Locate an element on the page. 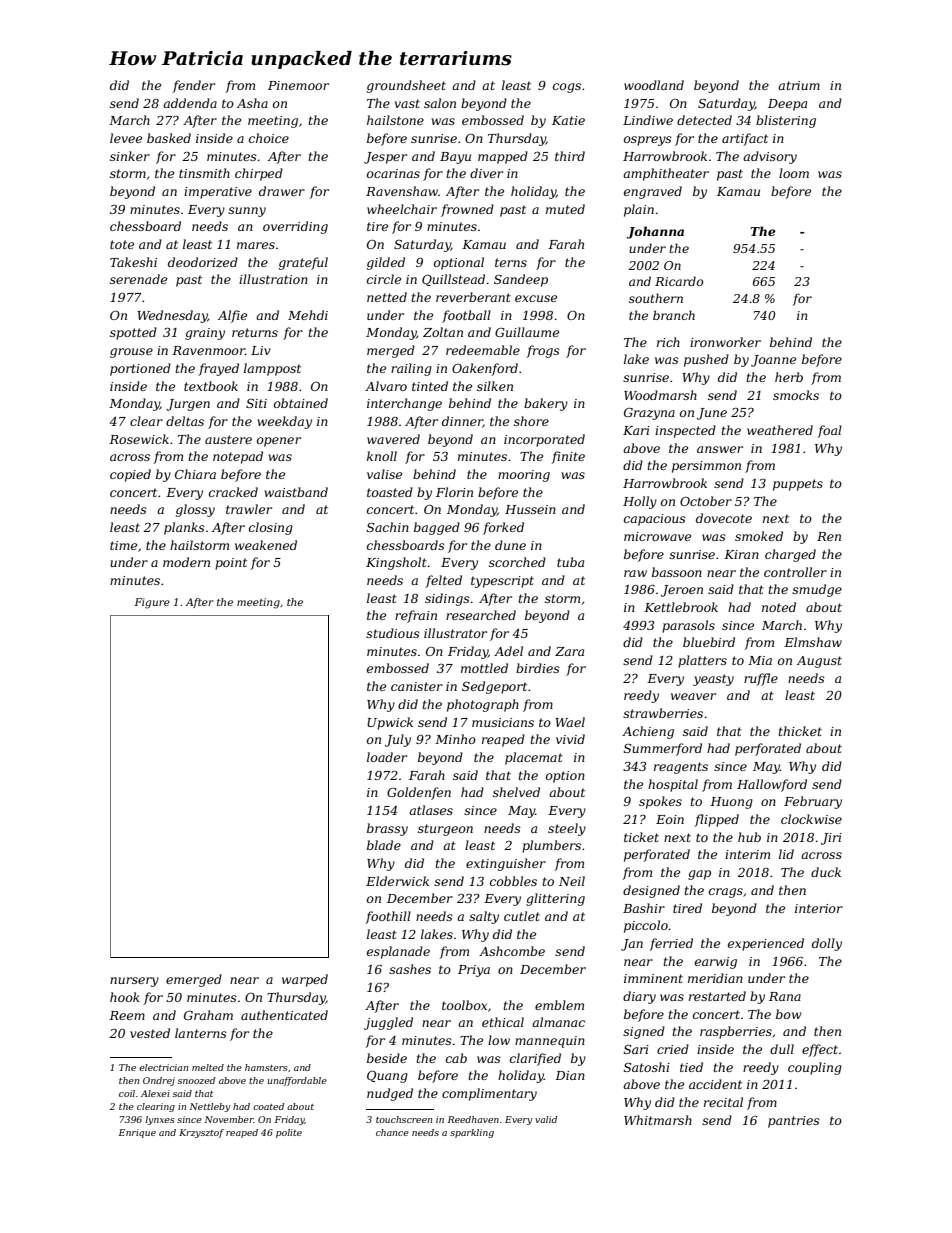 This page has width=952, height=1233. detected is located at coordinates (704, 120).
